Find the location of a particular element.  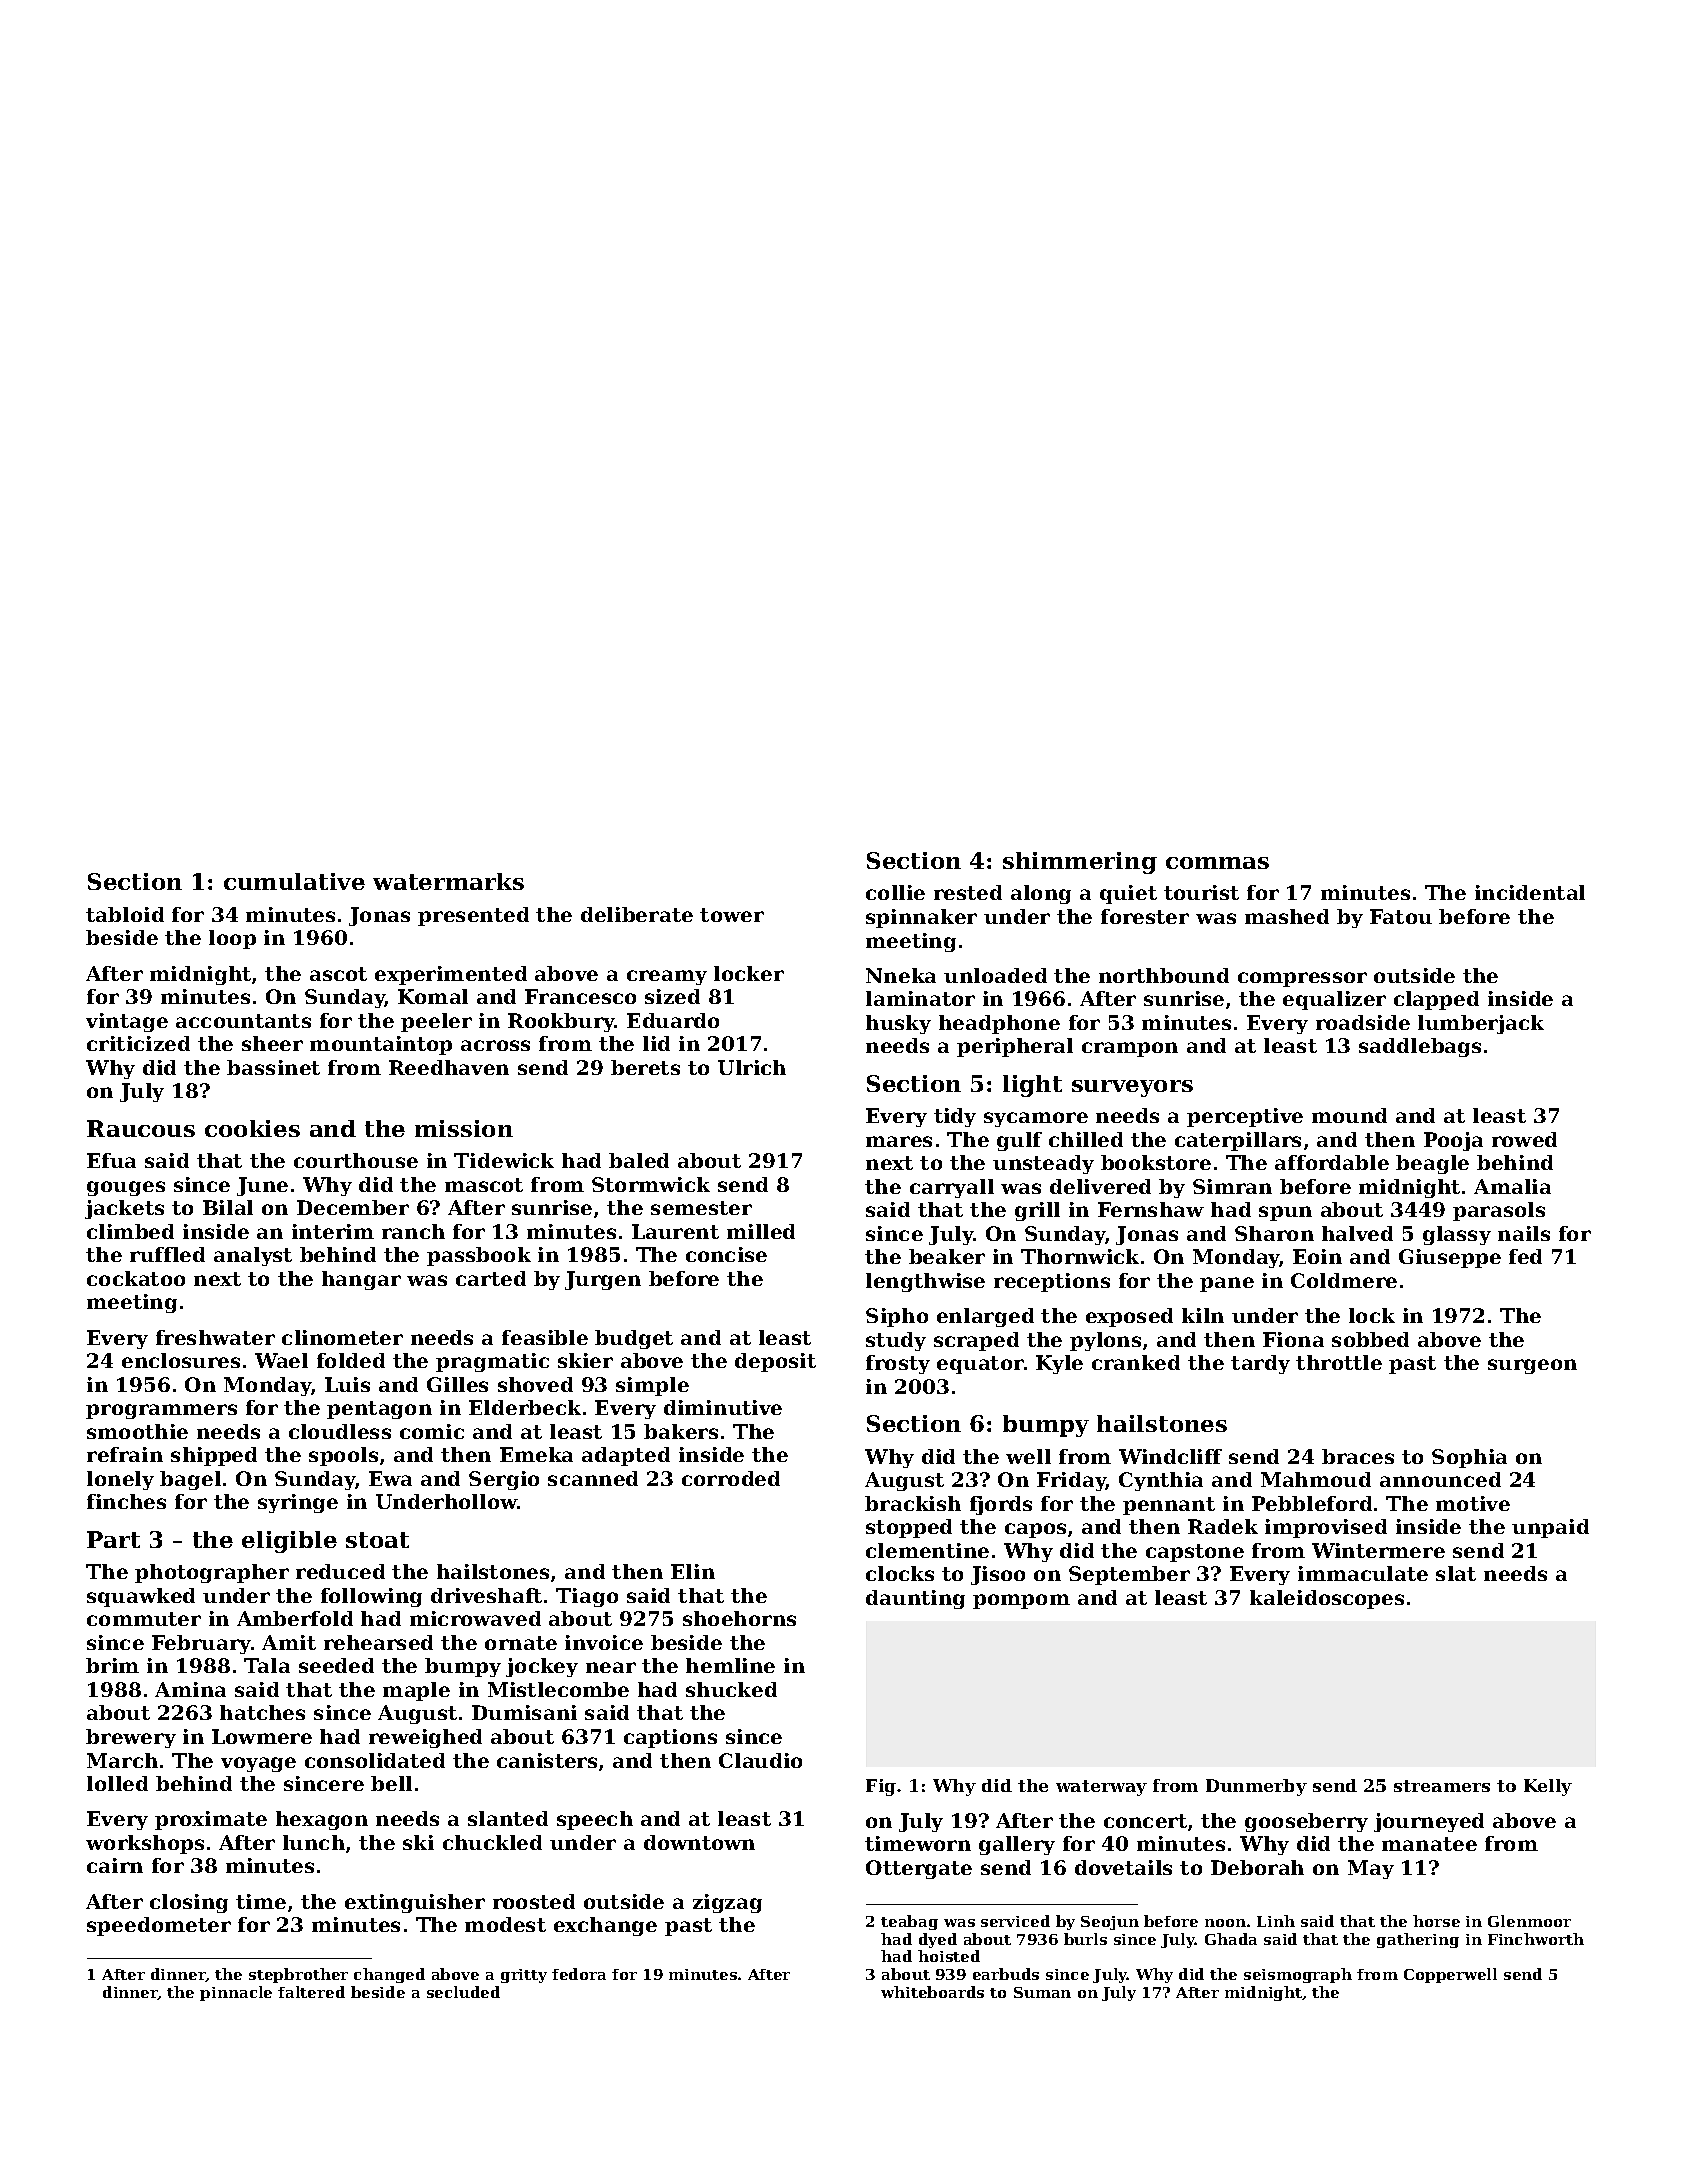

kaleidoscopes is located at coordinates (1327, 1599).
